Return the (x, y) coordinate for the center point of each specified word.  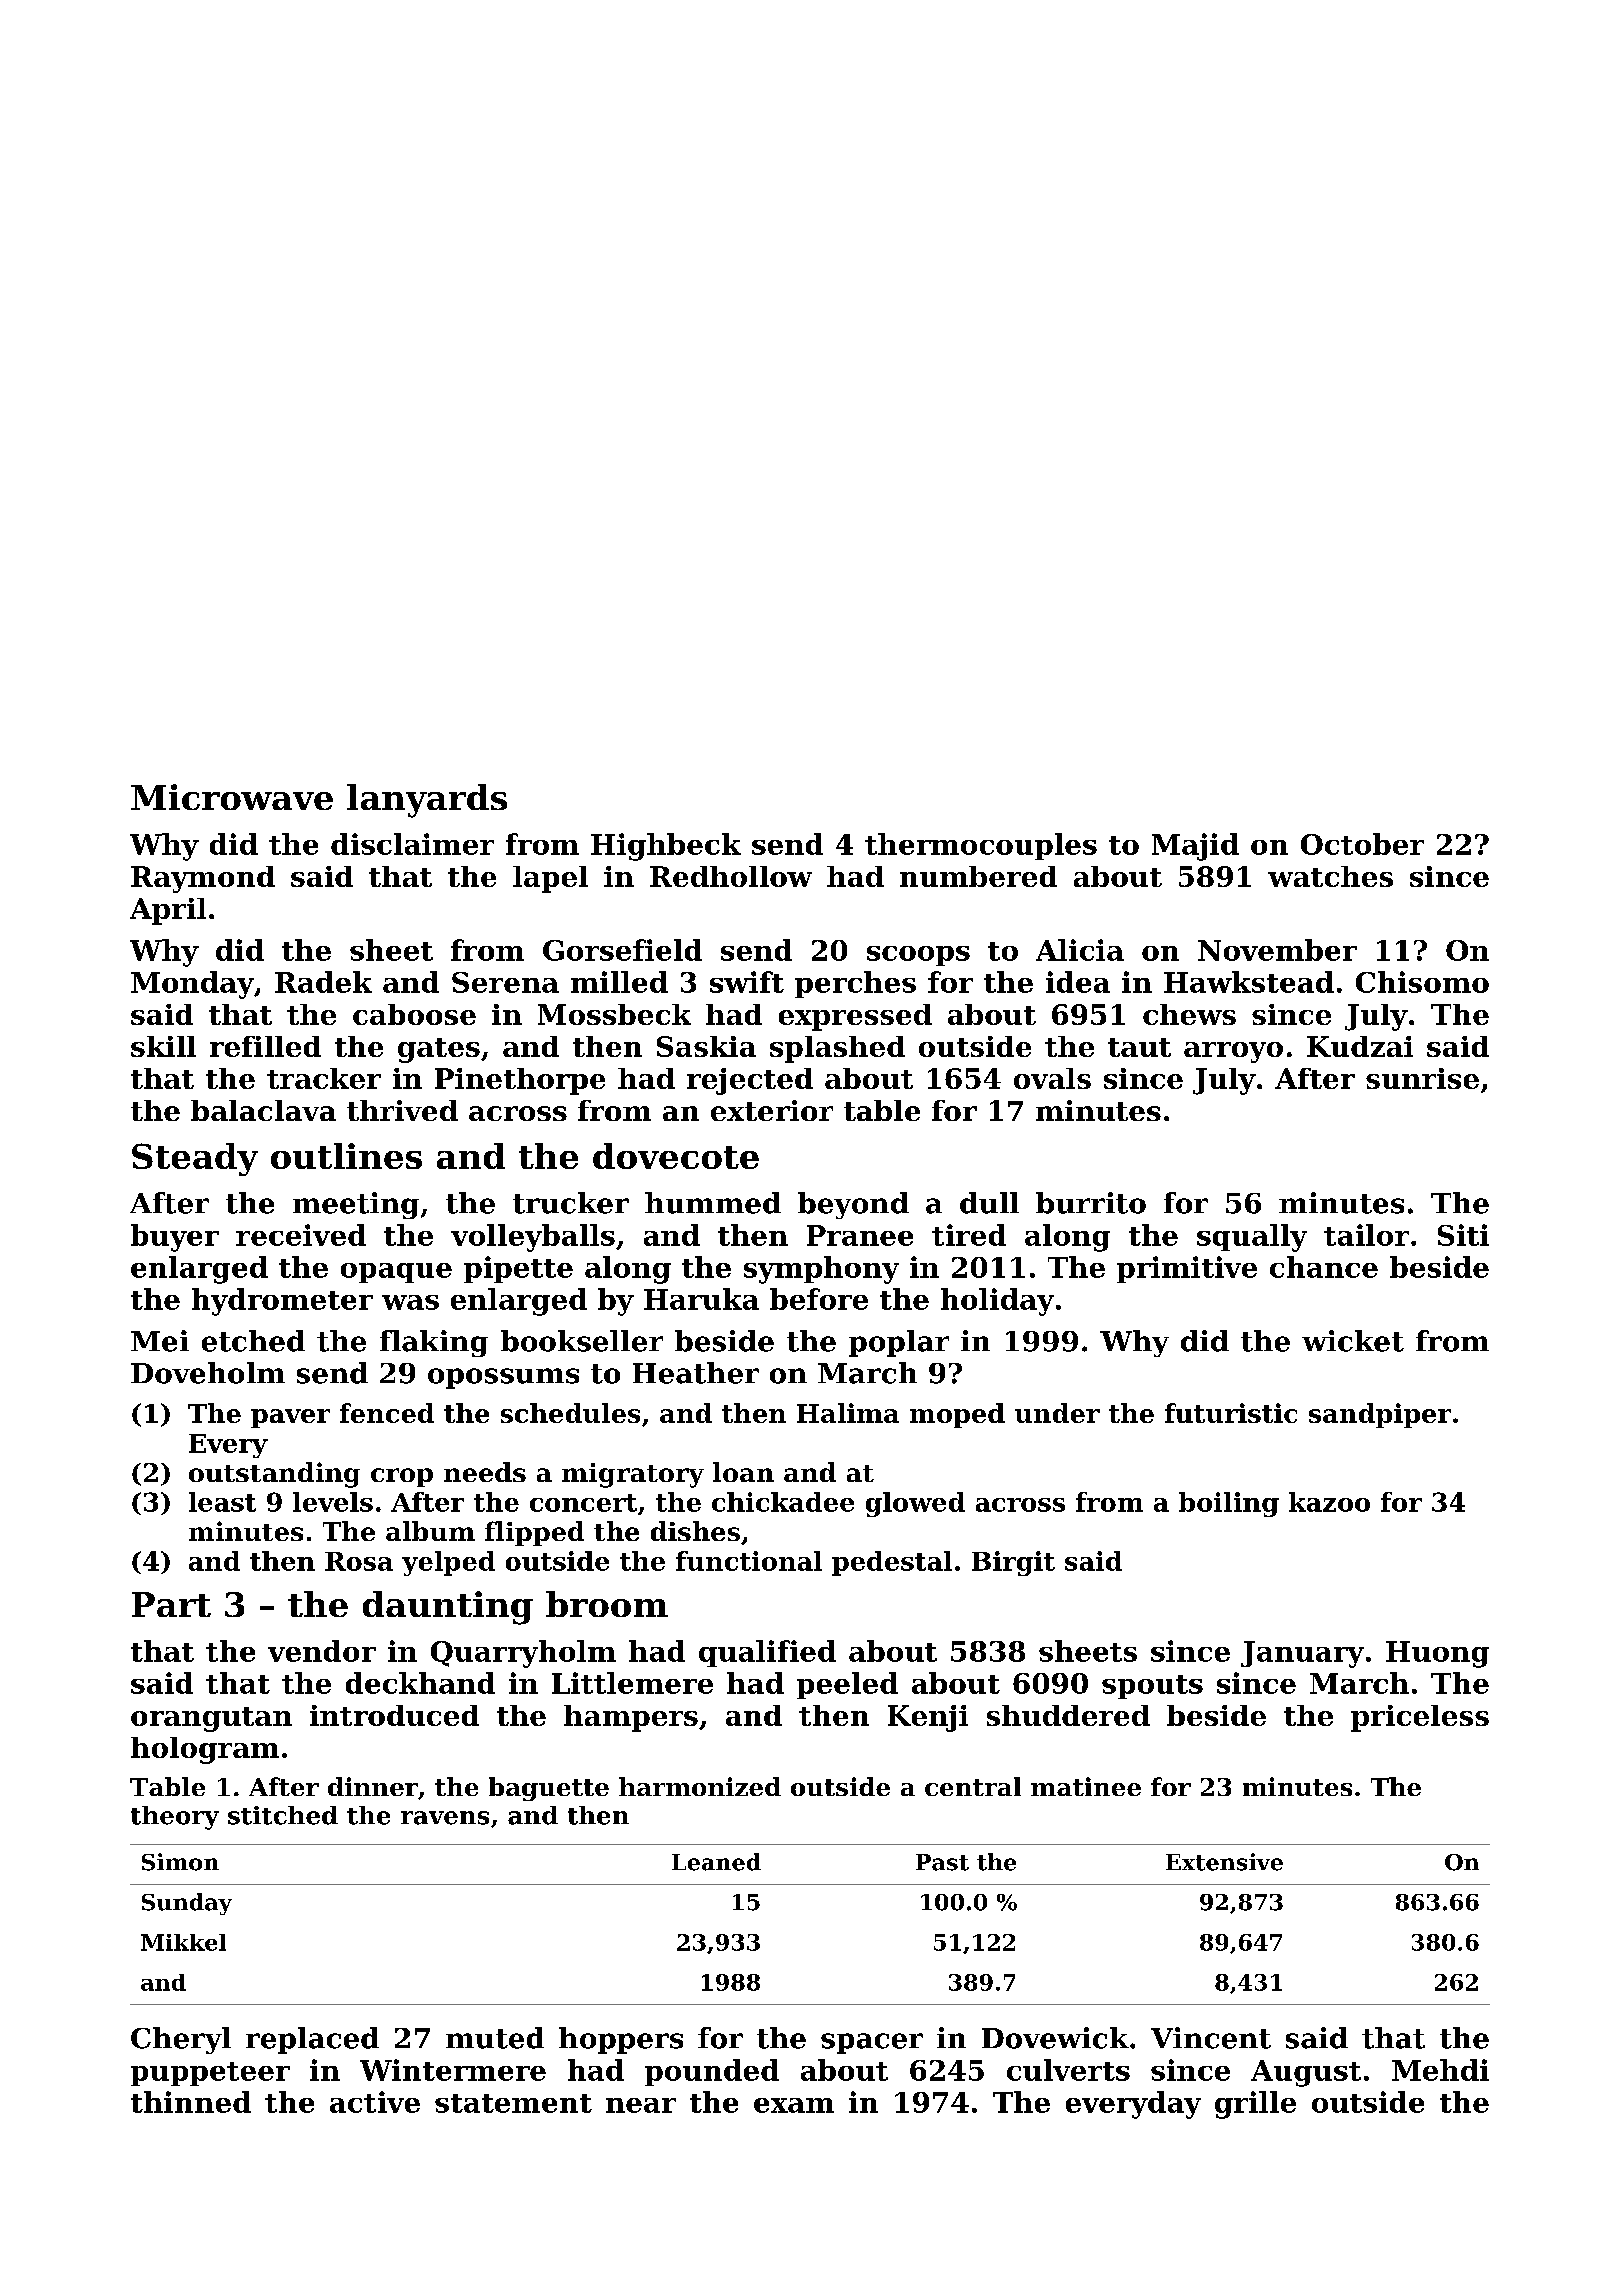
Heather (696, 1373)
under (1057, 1413)
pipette (518, 1269)
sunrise (1422, 1078)
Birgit (1013, 1563)
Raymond (203, 879)
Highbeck (666, 847)
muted (495, 2038)
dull (989, 1203)
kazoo (1329, 1502)
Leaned (716, 1862)
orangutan (211, 1719)
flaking (434, 1343)
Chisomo (1422, 982)
